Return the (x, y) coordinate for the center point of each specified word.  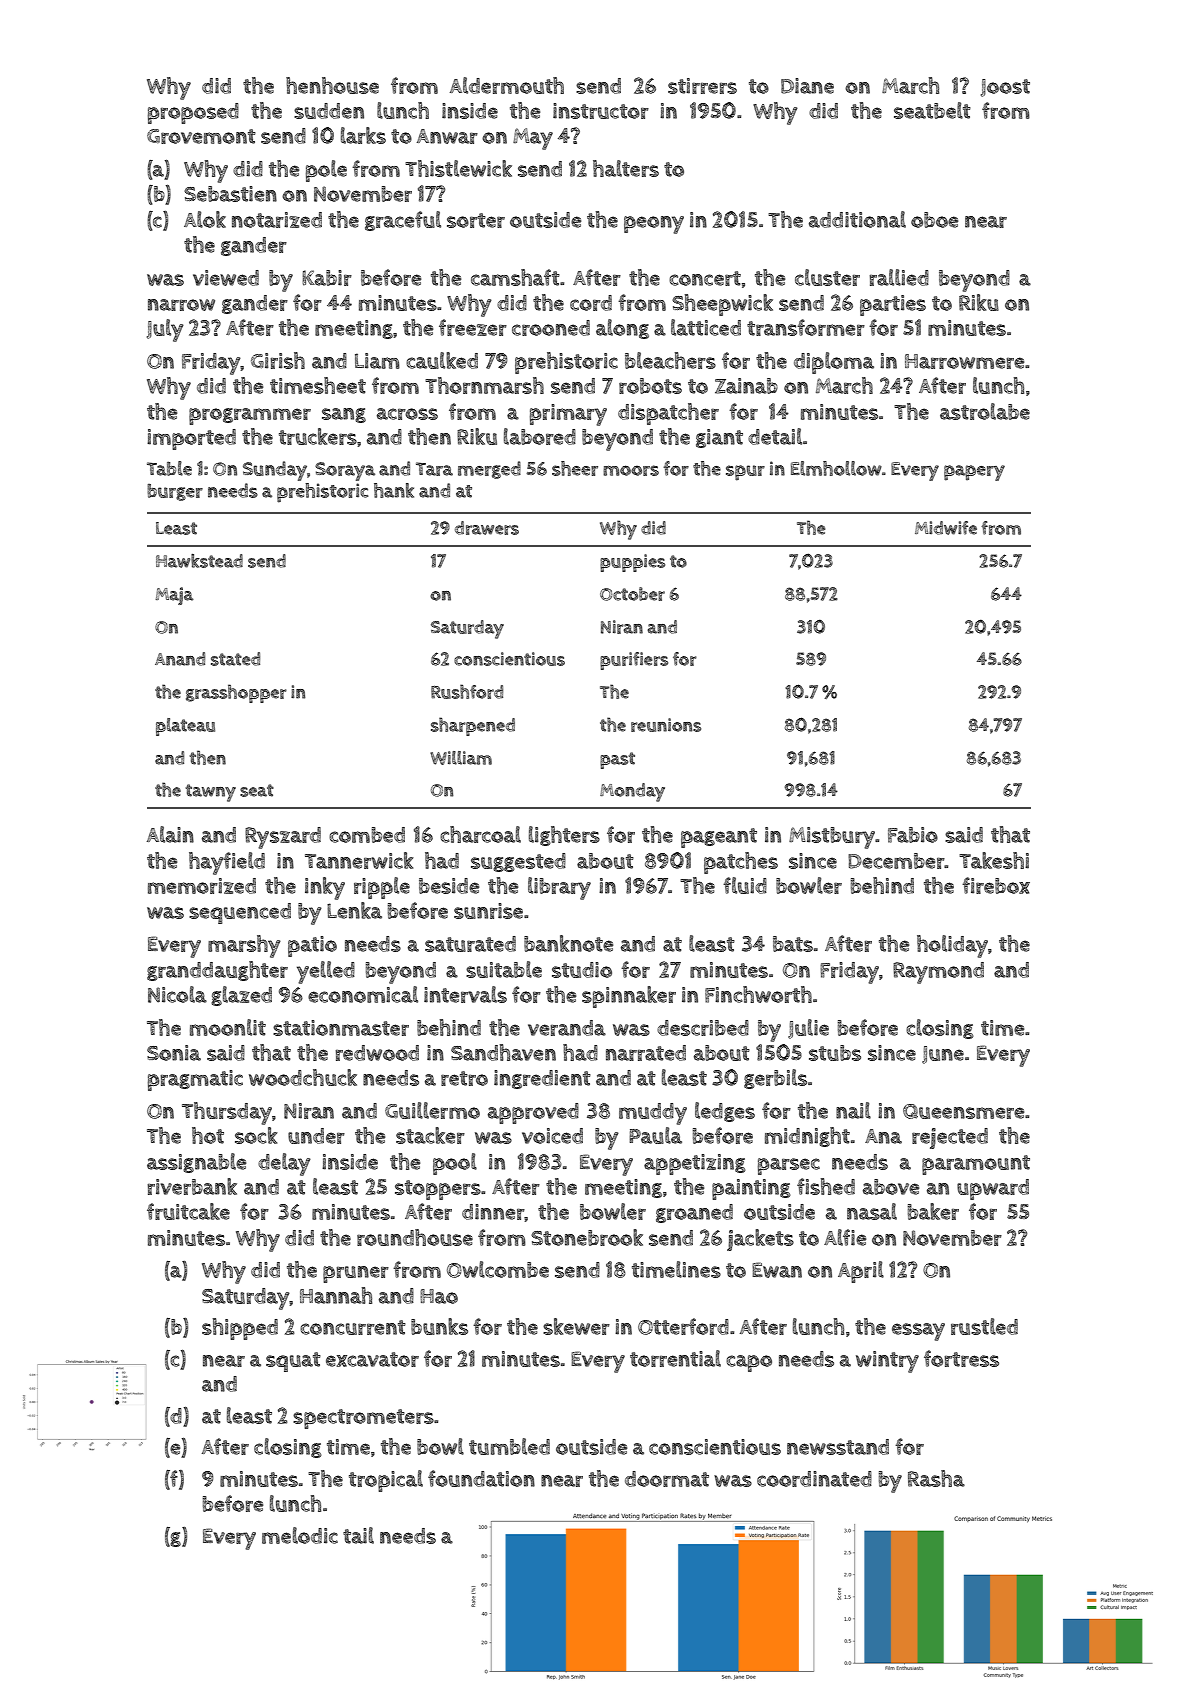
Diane (807, 86)
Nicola (177, 994)
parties (893, 305)
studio (582, 970)
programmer (250, 416)
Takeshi (994, 860)
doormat (667, 1479)
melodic (300, 1535)
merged (489, 470)
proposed (193, 113)
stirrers (702, 86)
